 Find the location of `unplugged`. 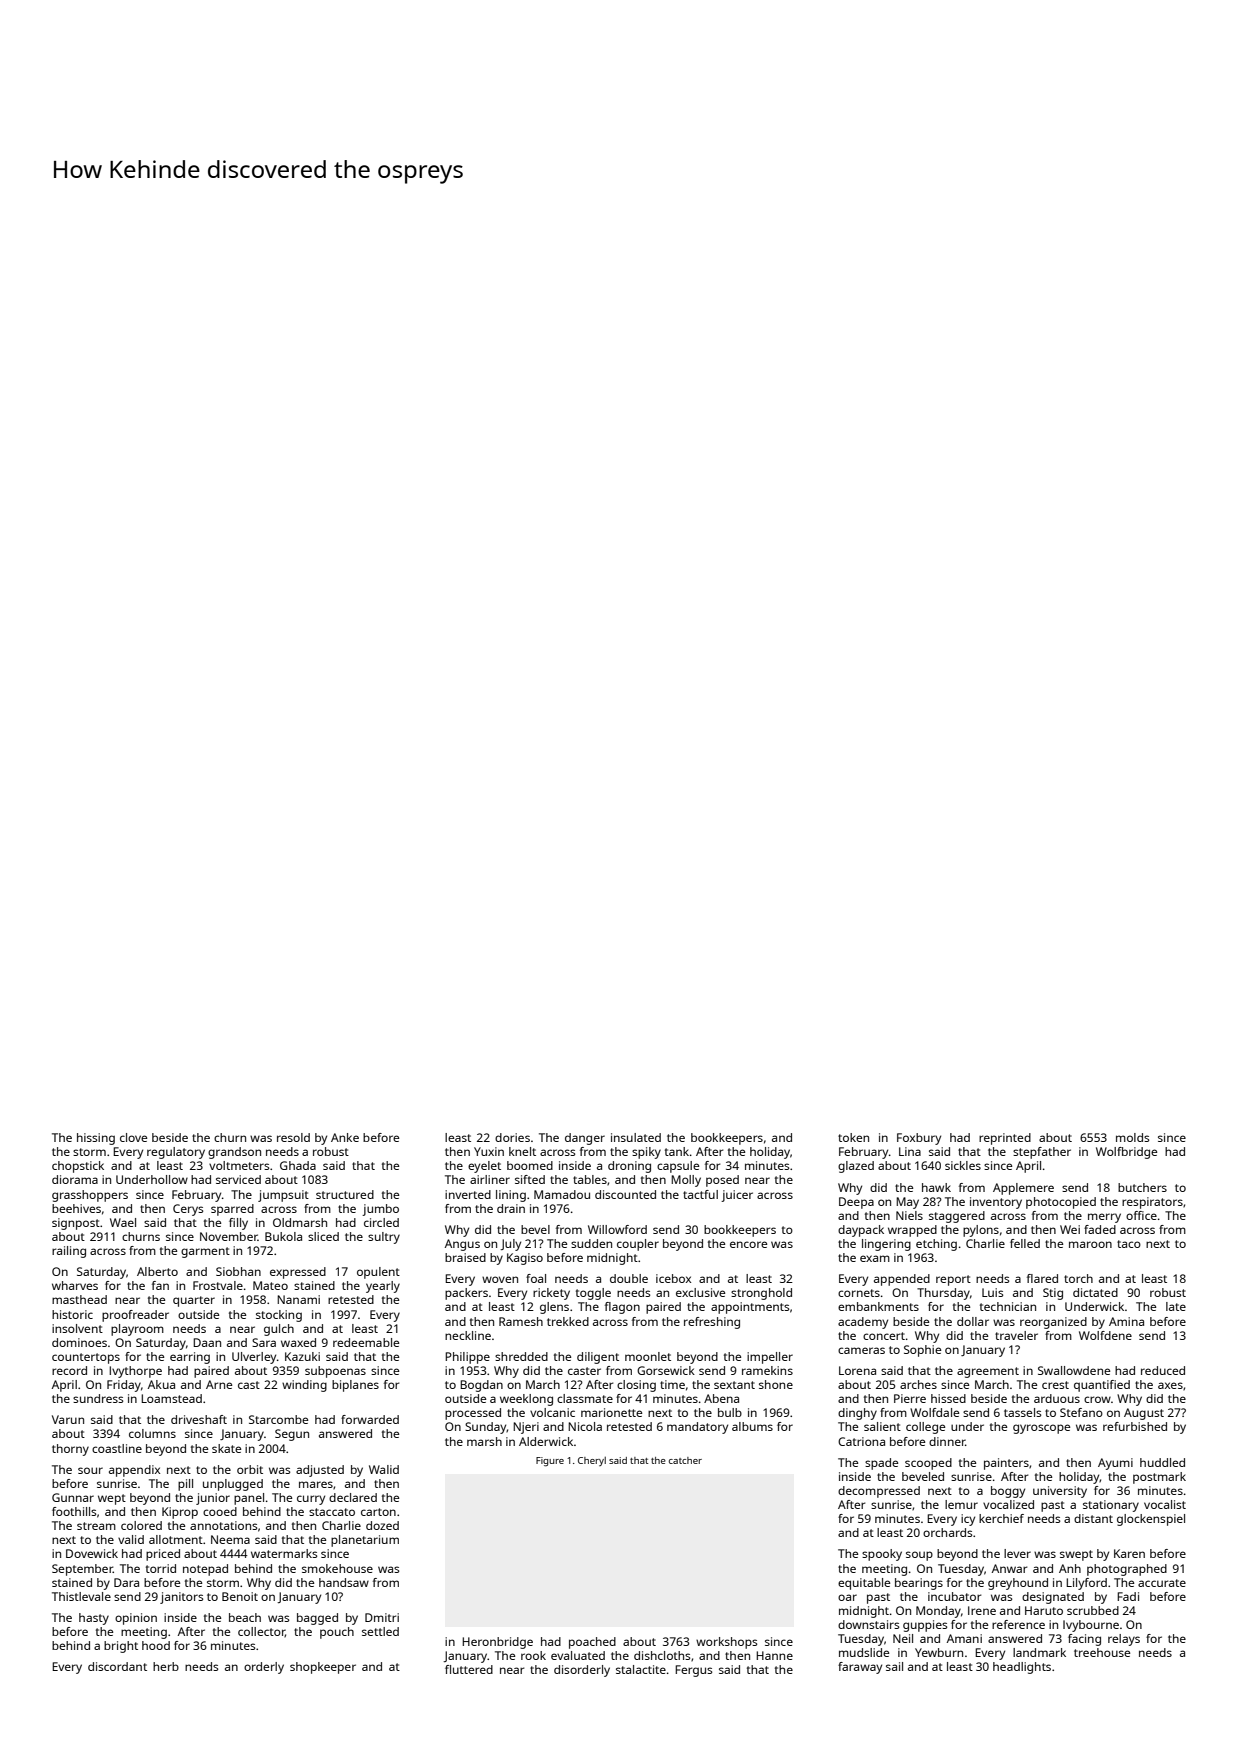

unplugged is located at coordinates (233, 1485).
